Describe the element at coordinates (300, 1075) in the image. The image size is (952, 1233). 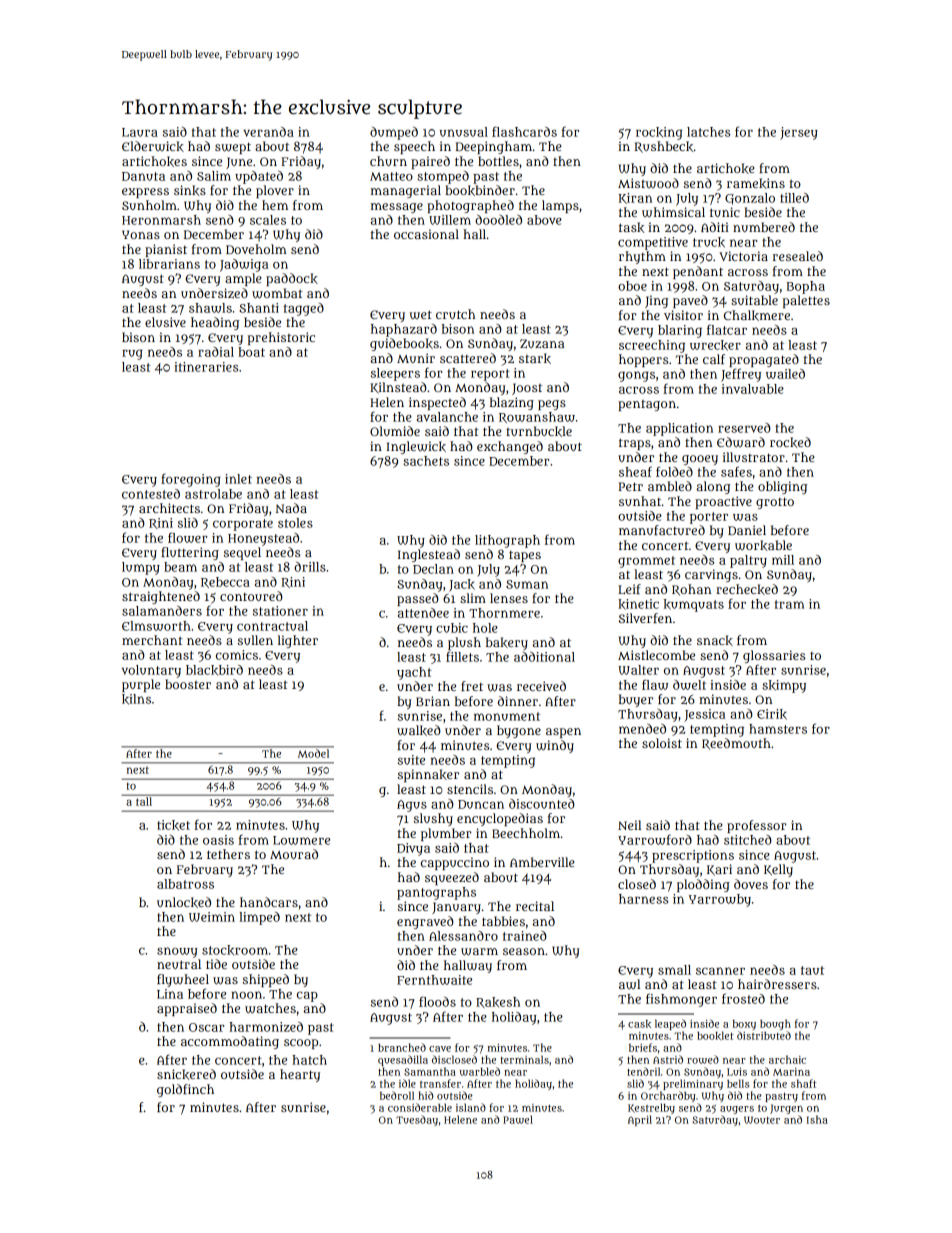
I see `hearty` at that location.
